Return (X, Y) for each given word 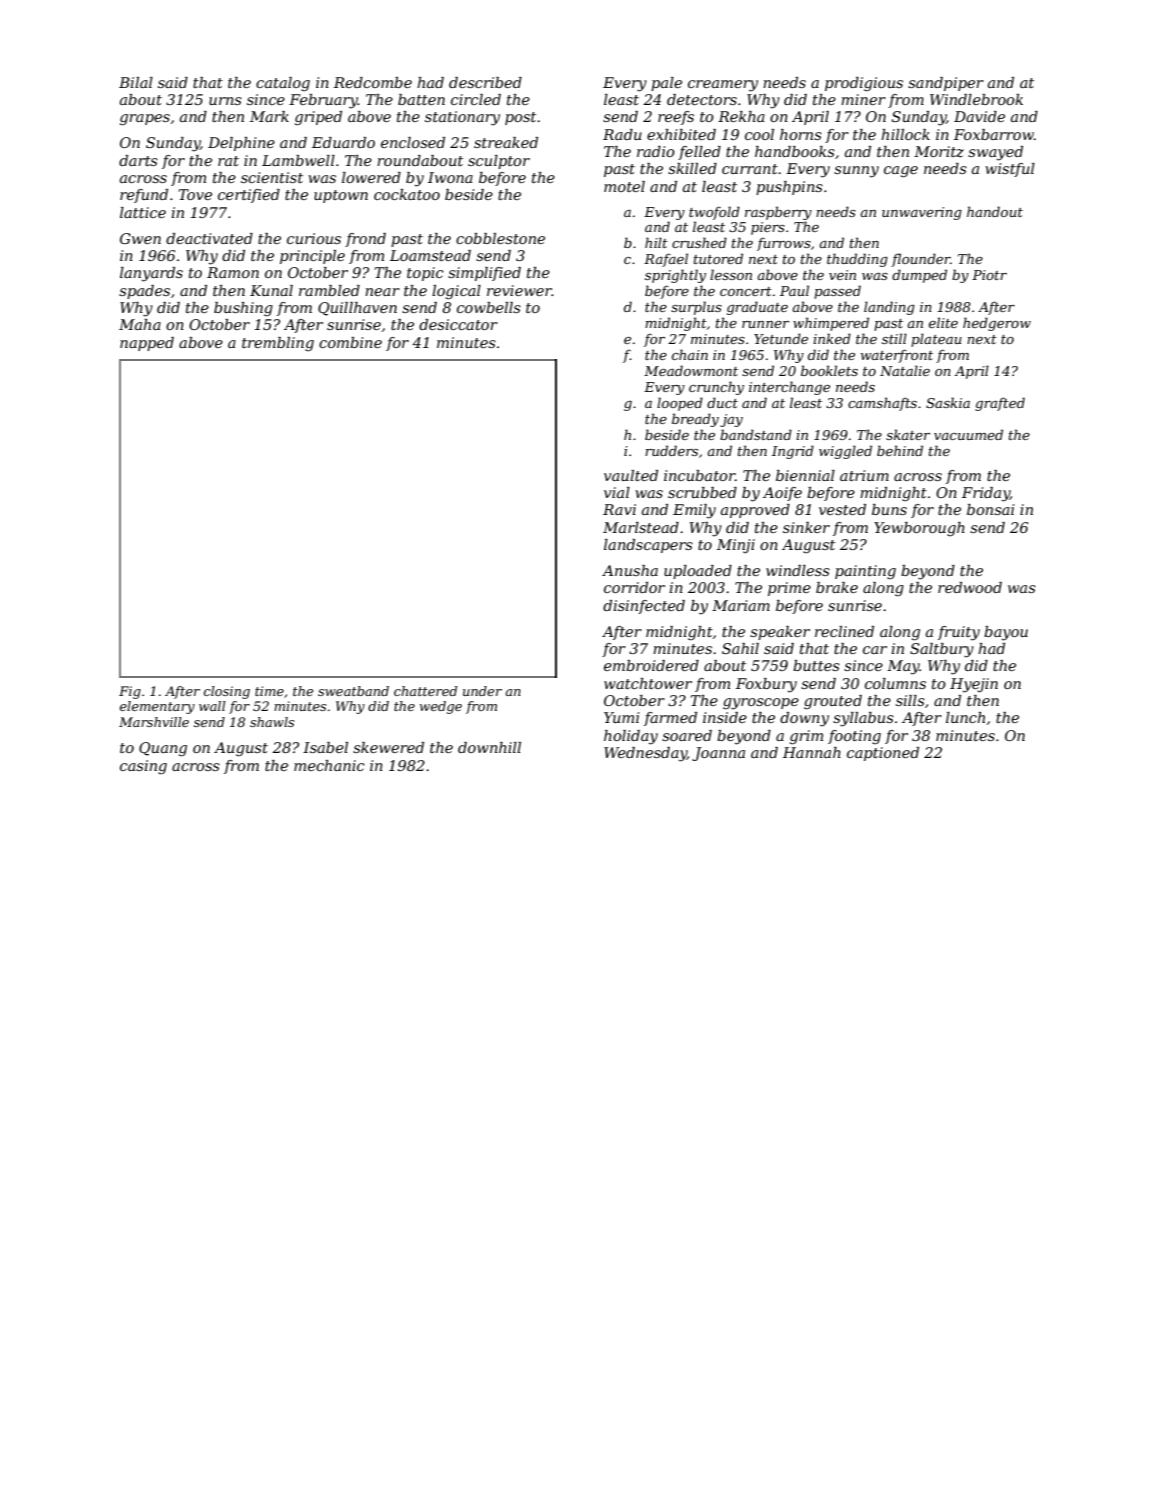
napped (147, 344)
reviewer (519, 290)
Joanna (718, 754)
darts (138, 160)
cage (901, 172)
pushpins (789, 188)
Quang (163, 749)
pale (666, 84)
